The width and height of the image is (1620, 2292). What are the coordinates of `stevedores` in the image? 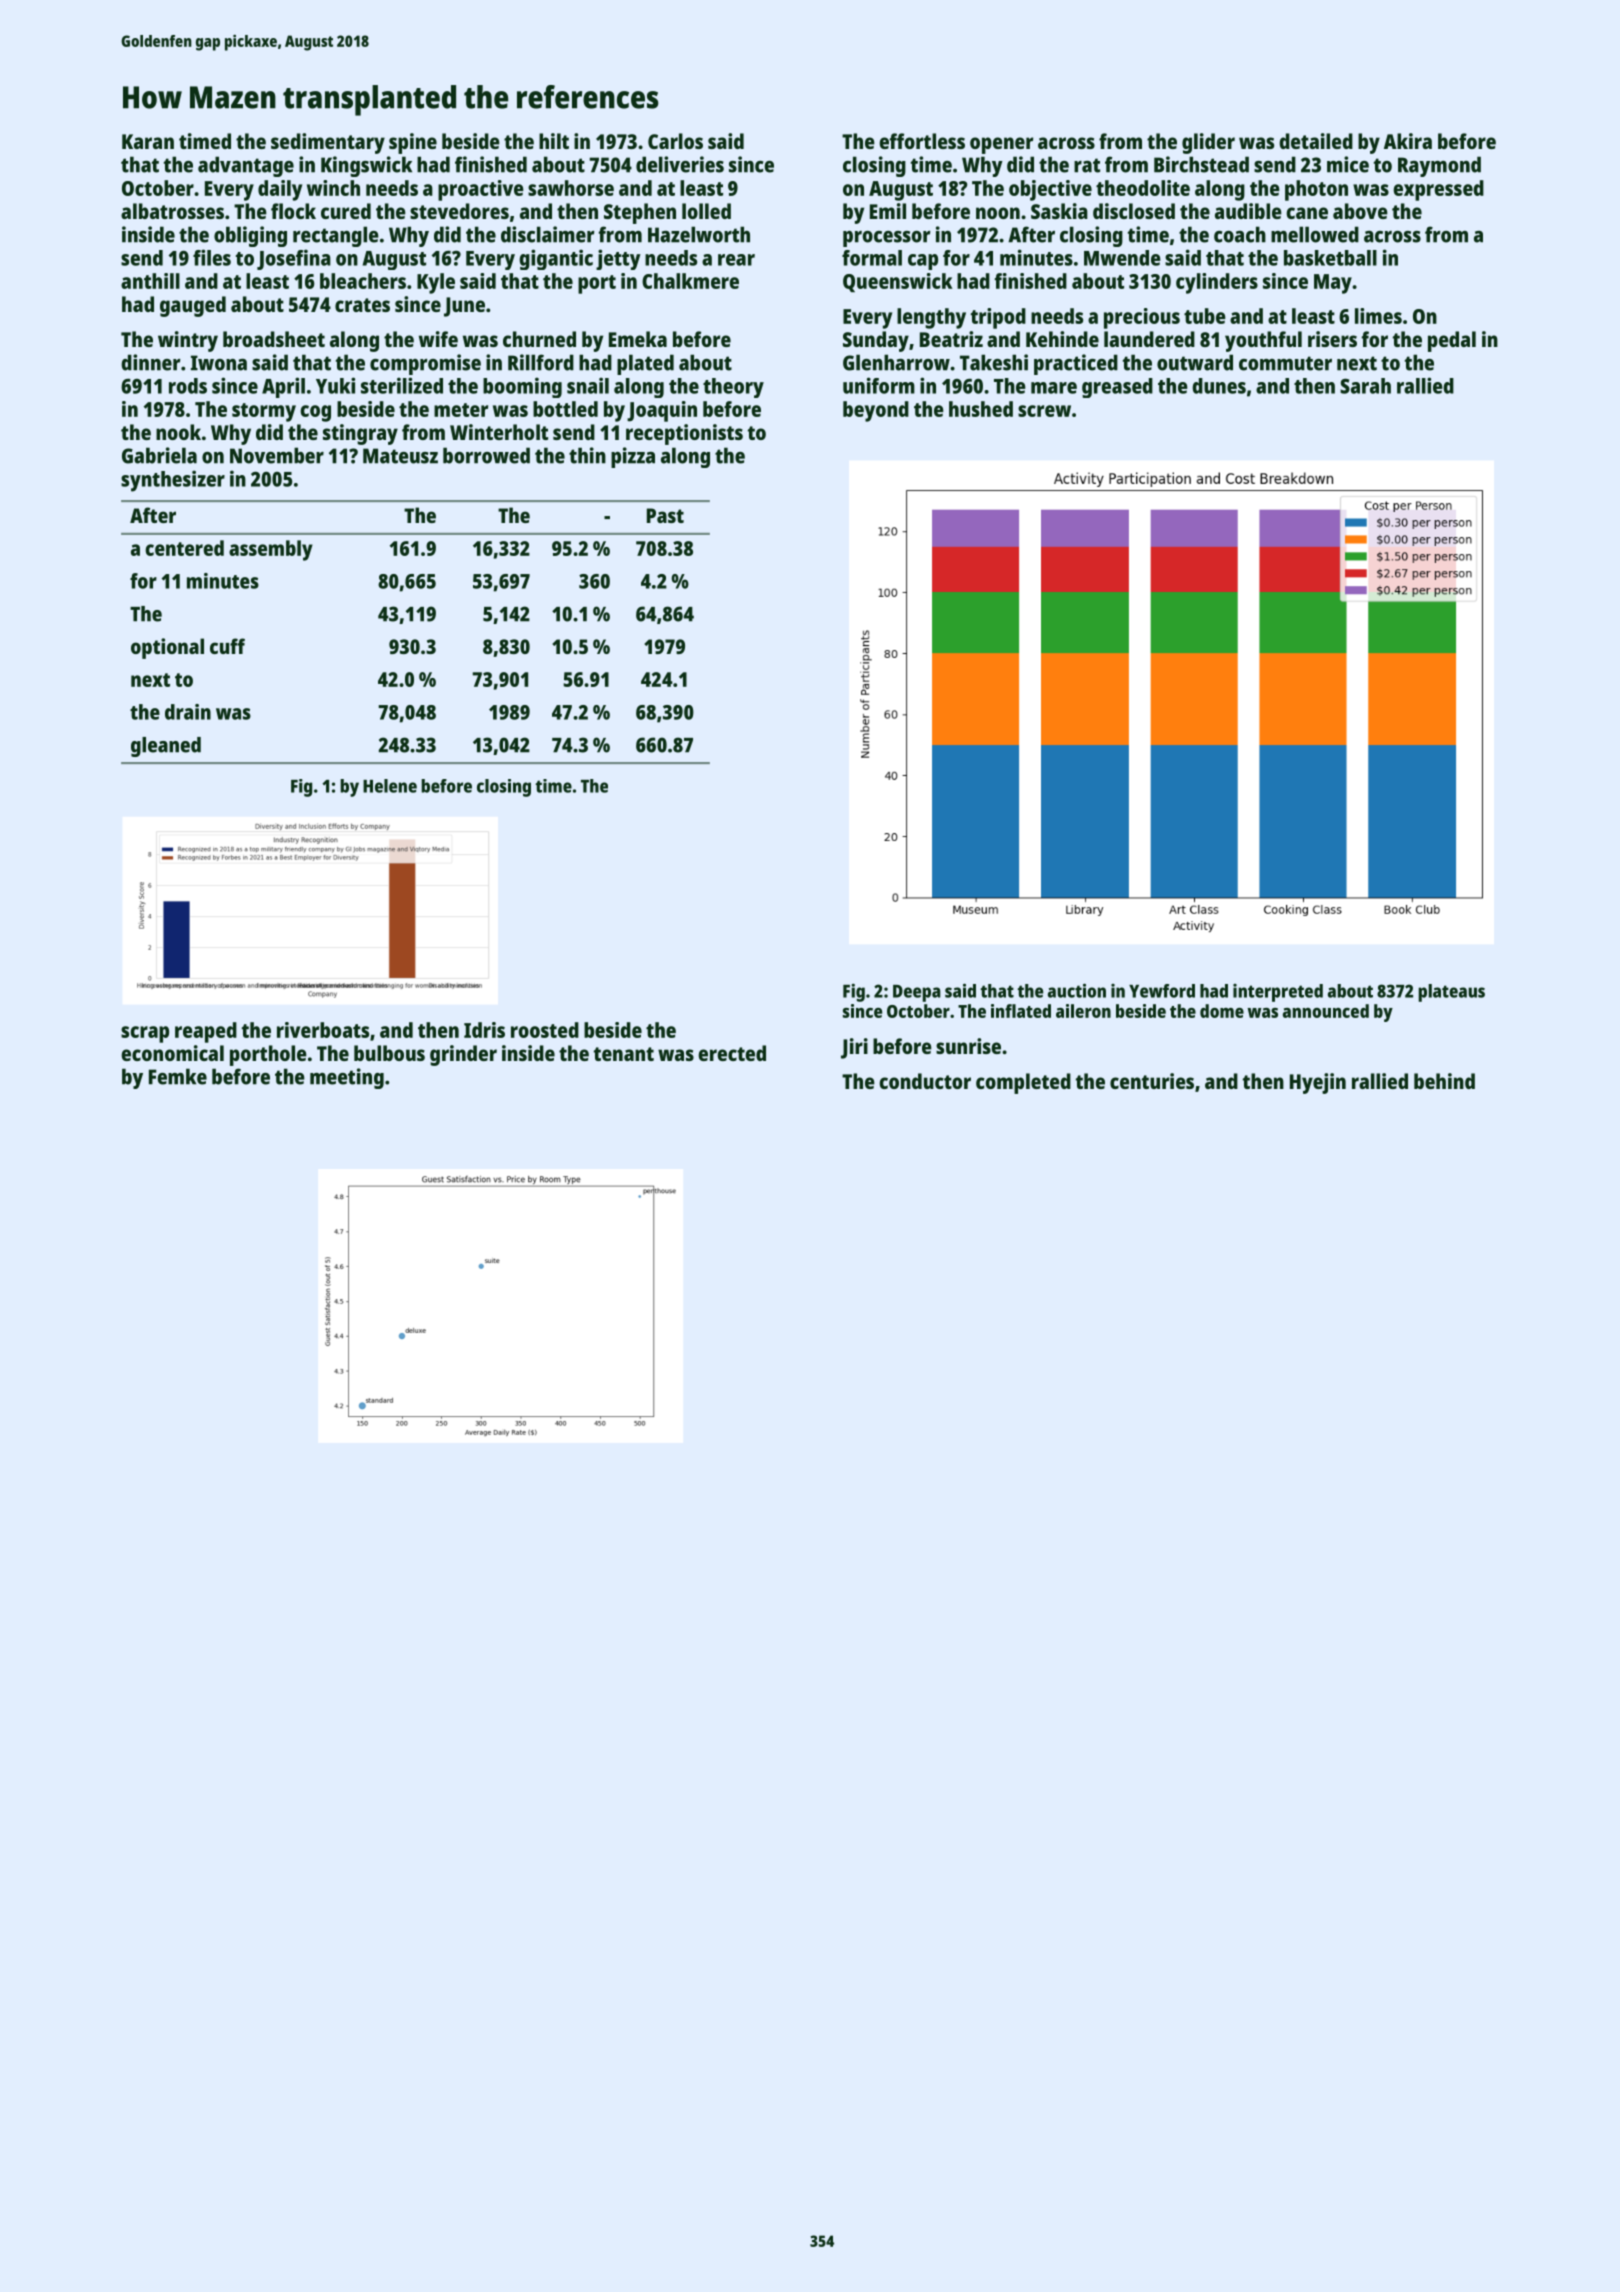 It's located at (459, 211).
